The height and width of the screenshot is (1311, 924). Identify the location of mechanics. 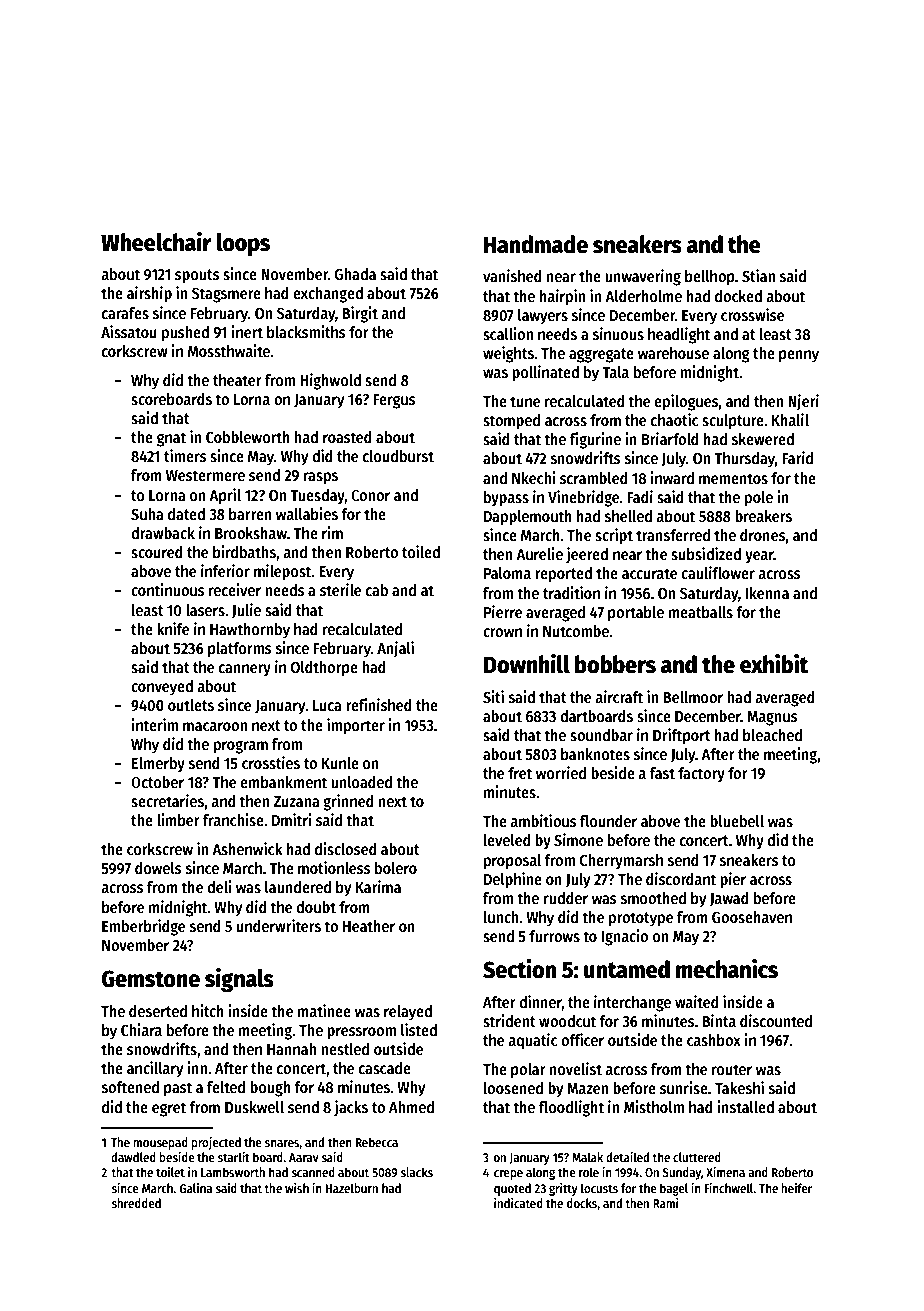
(727, 969).
